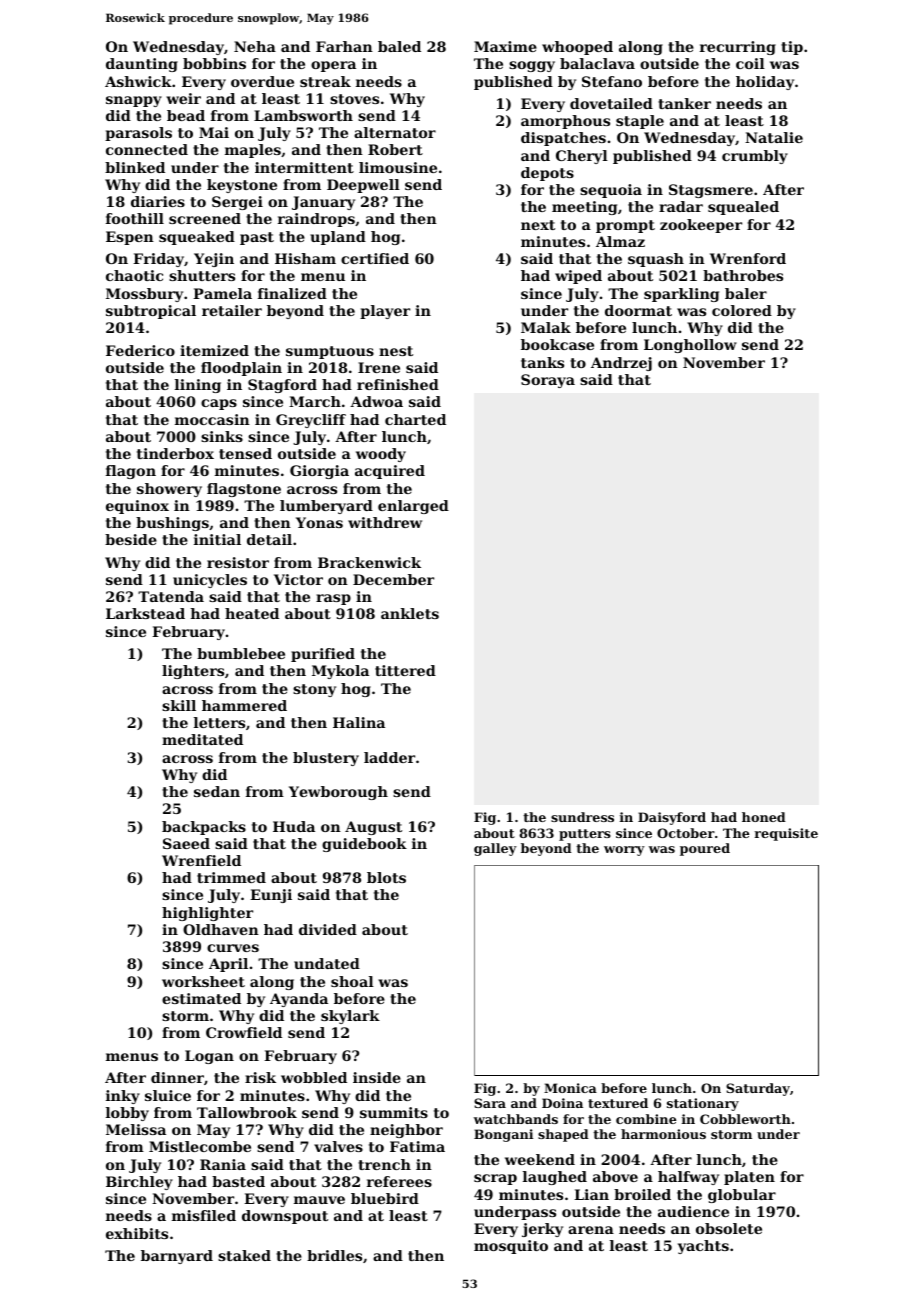 This screenshot has width=924, height=1308. What do you see at coordinates (548, 381) in the screenshot?
I see `Soraya` at bounding box center [548, 381].
